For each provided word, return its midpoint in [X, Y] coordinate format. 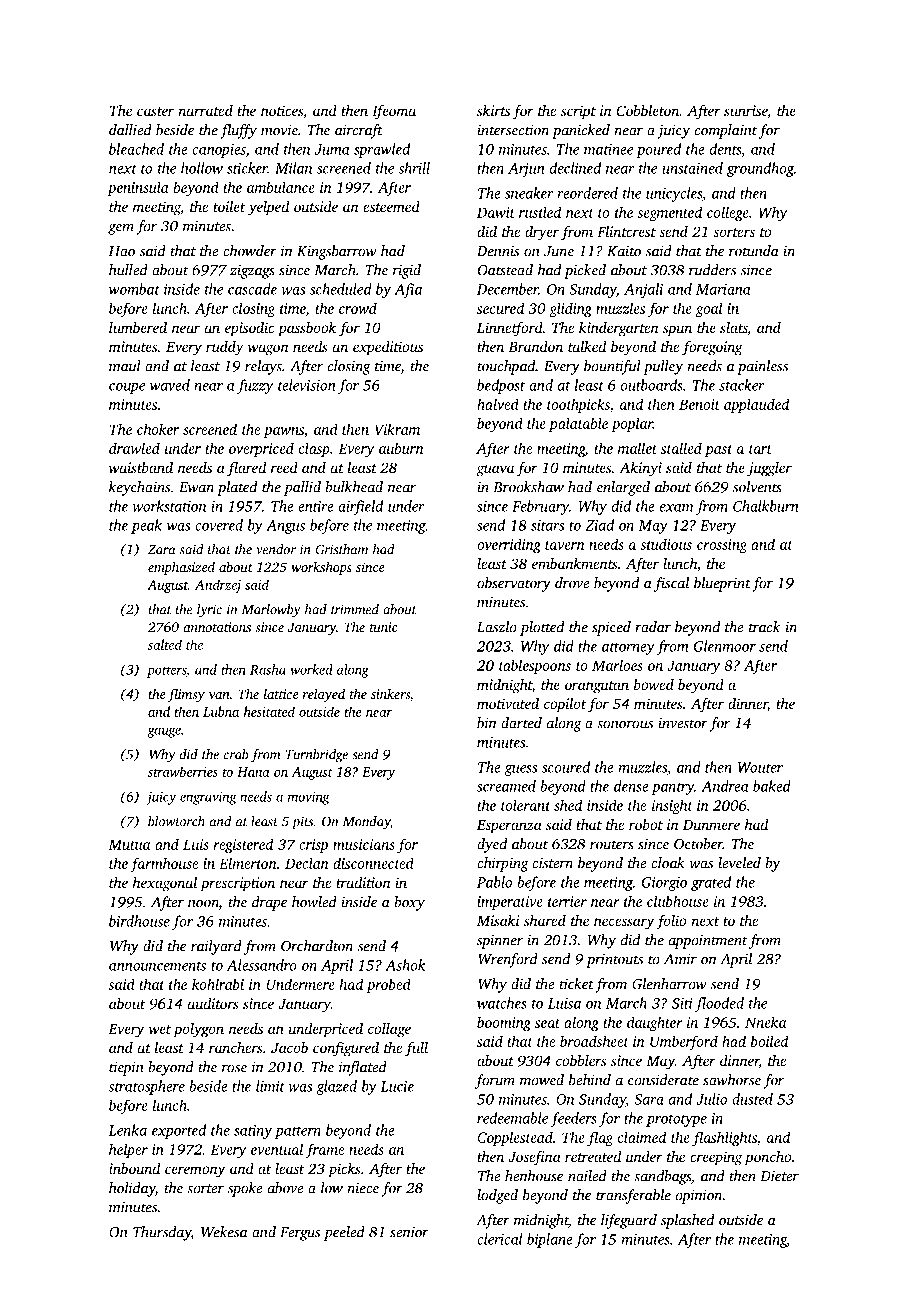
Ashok [405, 965]
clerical [500, 1239]
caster [155, 111]
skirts [493, 110]
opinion [699, 1196]
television [306, 385]
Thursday [162, 1233]
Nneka [765, 1022]
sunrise [745, 110]
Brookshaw [528, 487]
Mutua [129, 844]
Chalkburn [765, 506]
